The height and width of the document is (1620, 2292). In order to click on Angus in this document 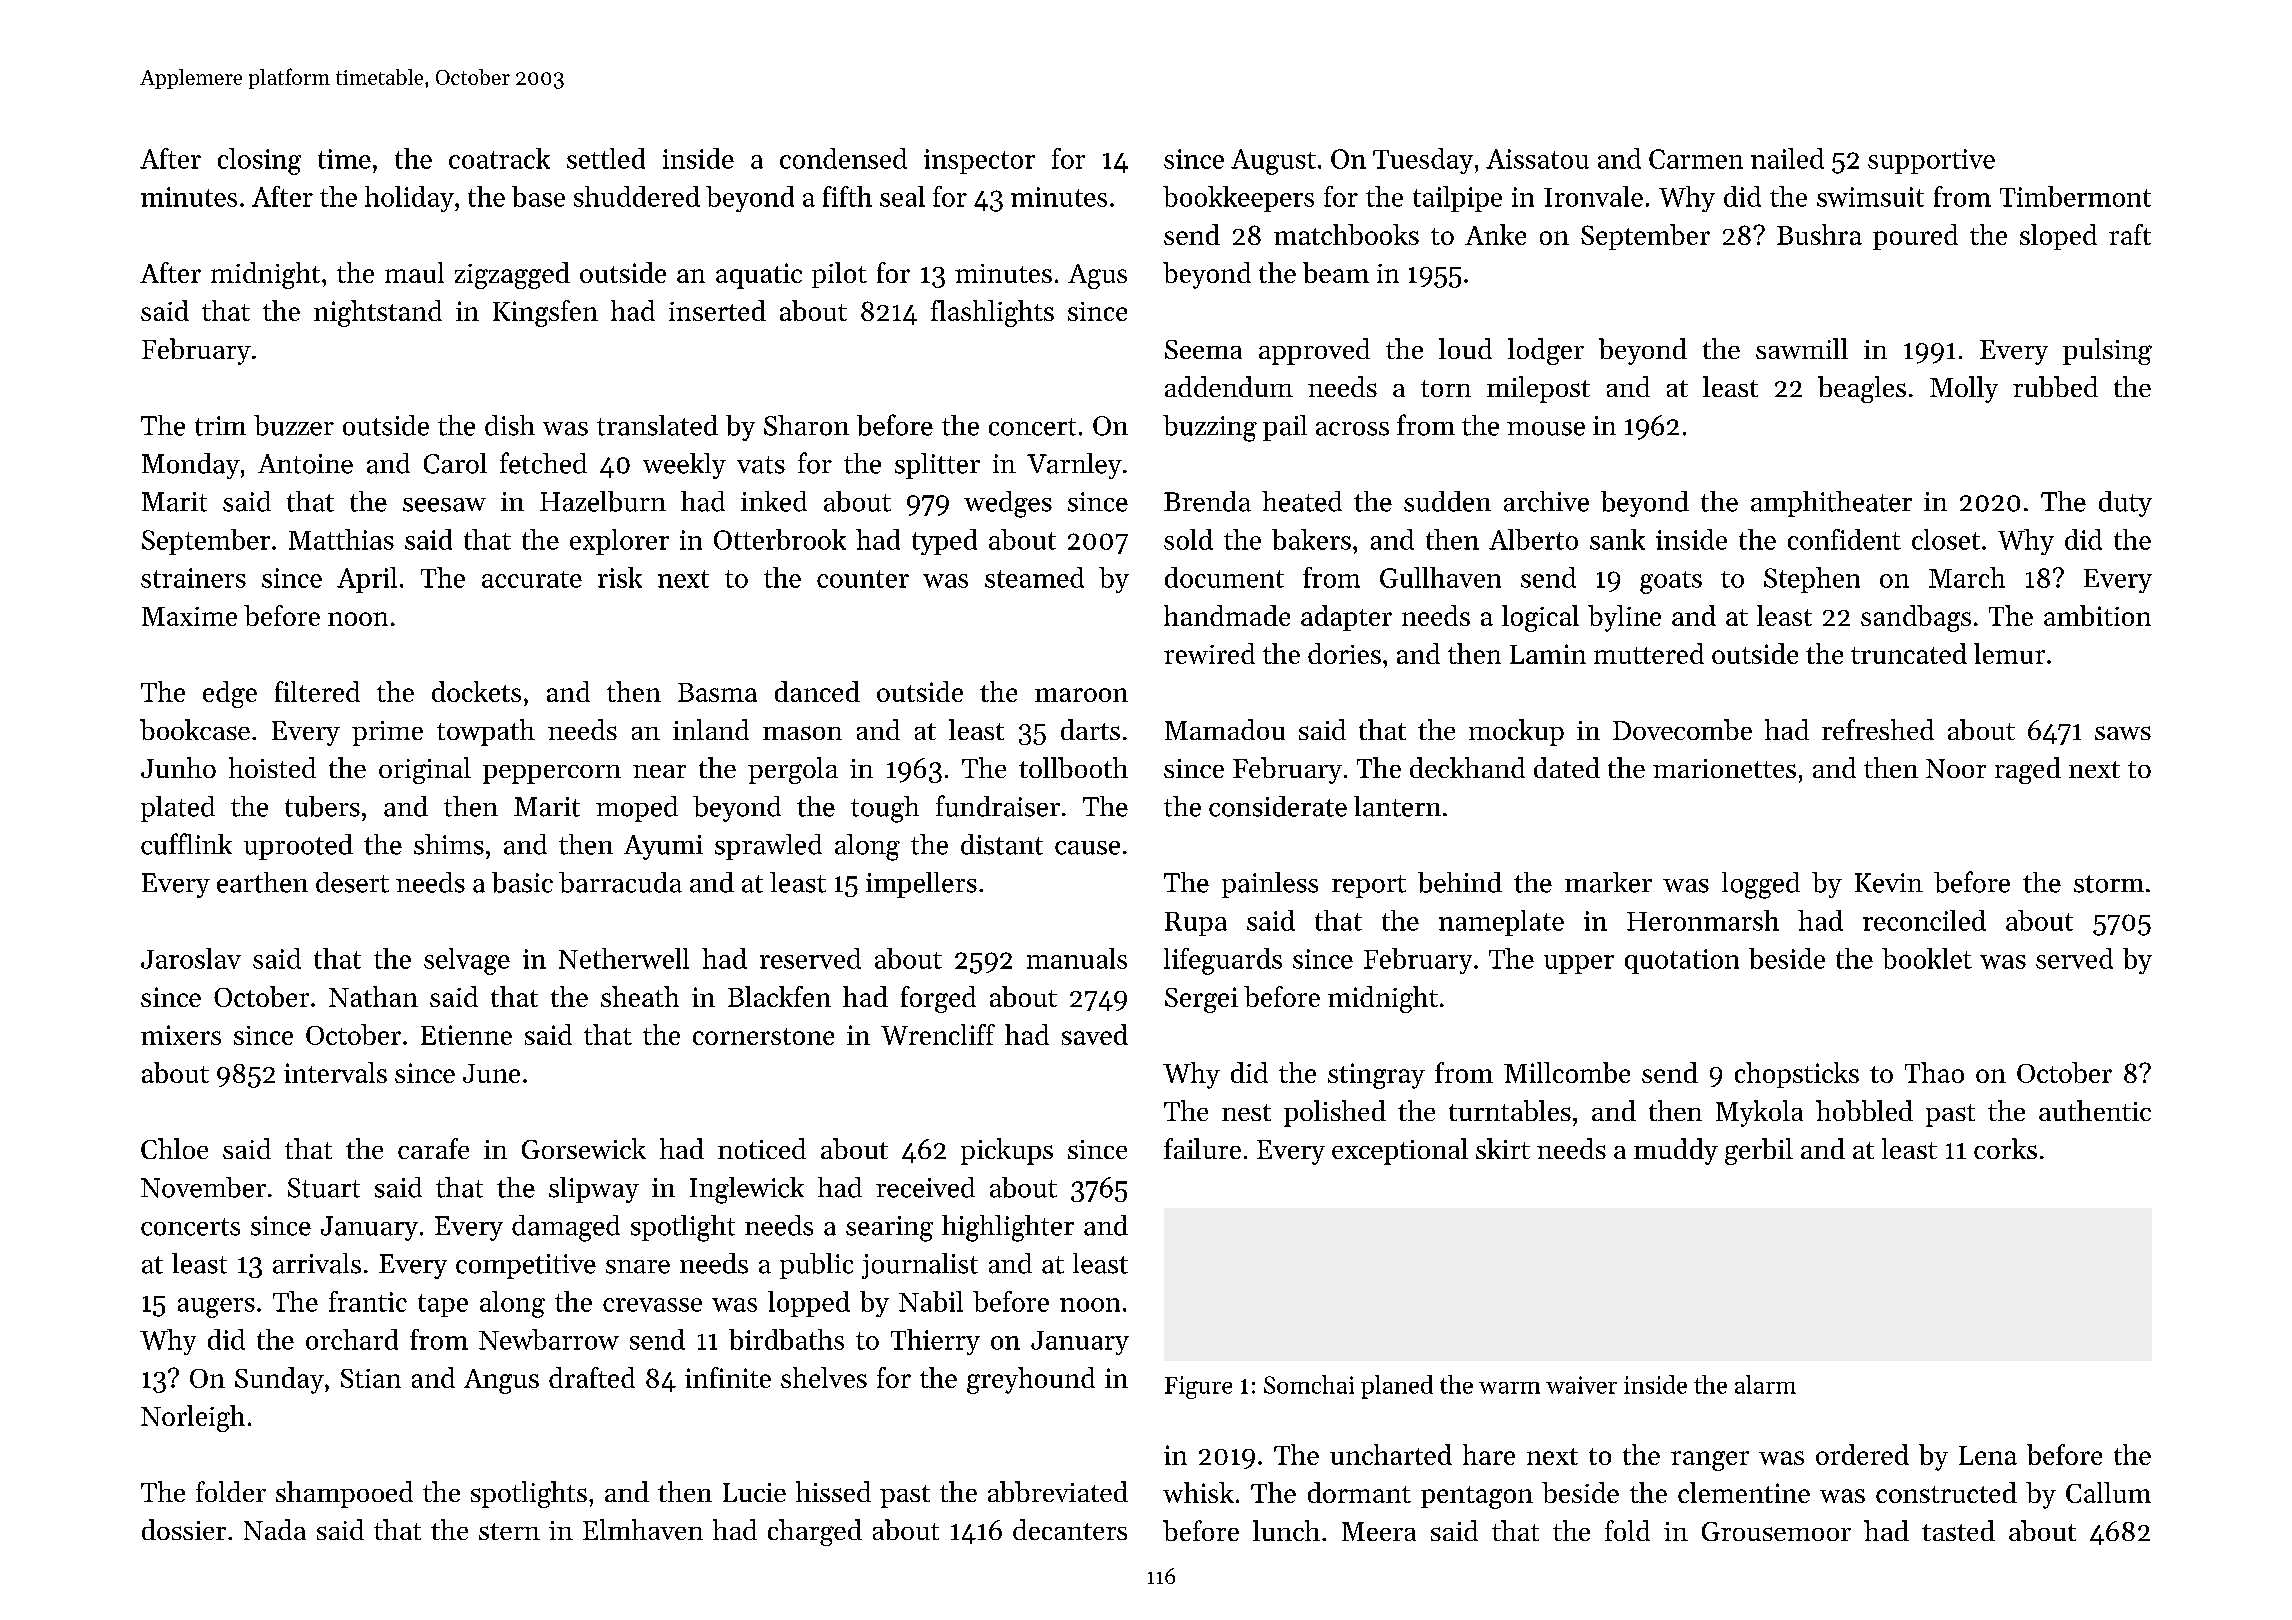, I will do `click(501, 1381)`.
